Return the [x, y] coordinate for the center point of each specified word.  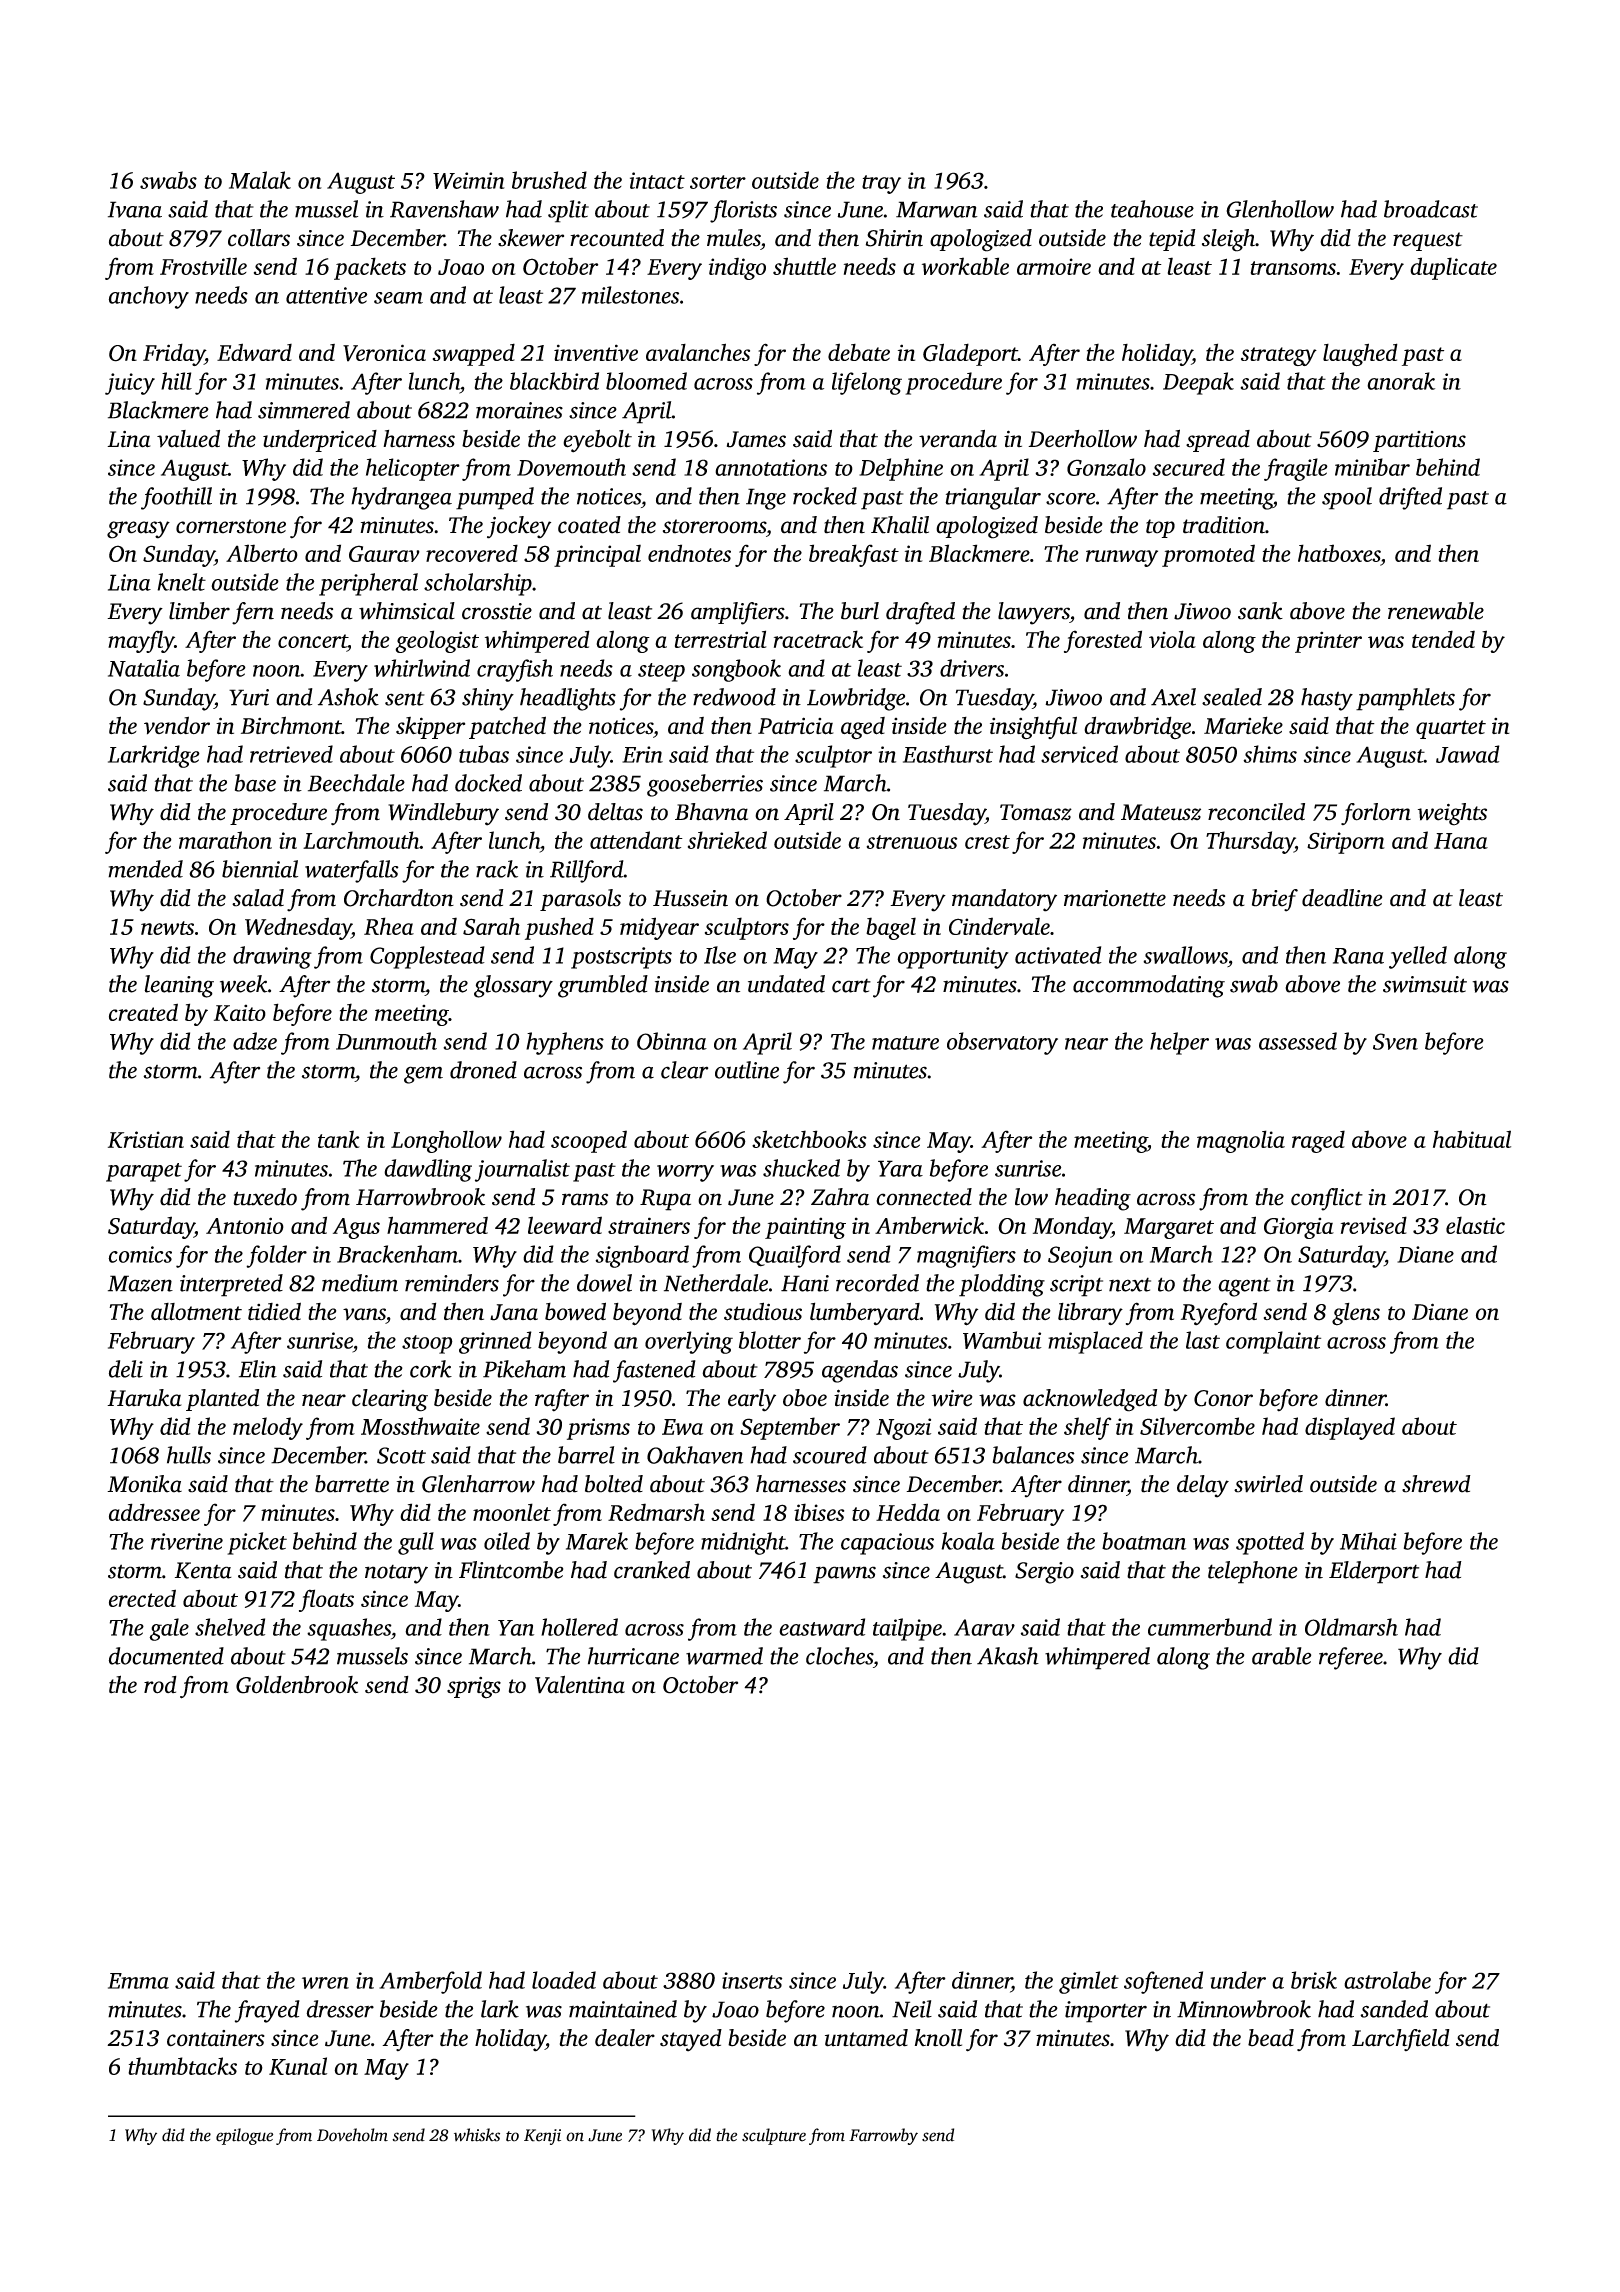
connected [924, 1197]
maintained [623, 2009]
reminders [452, 1283]
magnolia [1241, 1141]
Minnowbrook [1244, 2009]
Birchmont [291, 725]
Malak [260, 180]
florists [743, 211]
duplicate [1453, 268]
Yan [516, 1628]
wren [325, 1983]
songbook [736, 670]
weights [1452, 814]
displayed [1350, 1428]
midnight [743, 1543]
